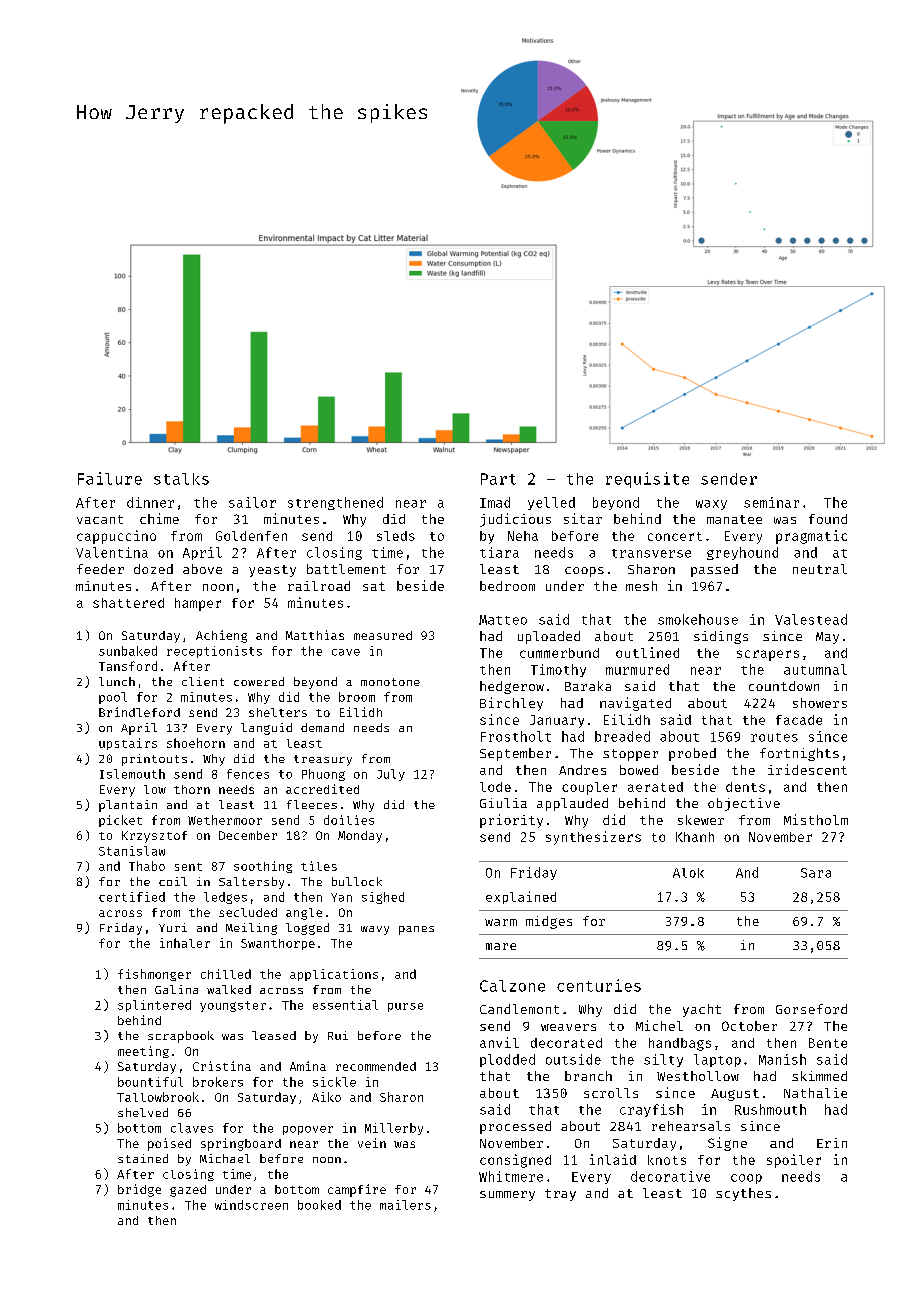 Image resolution: width=924 pixels, height=1308 pixels. I want to click on plodded, so click(507, 1060).
